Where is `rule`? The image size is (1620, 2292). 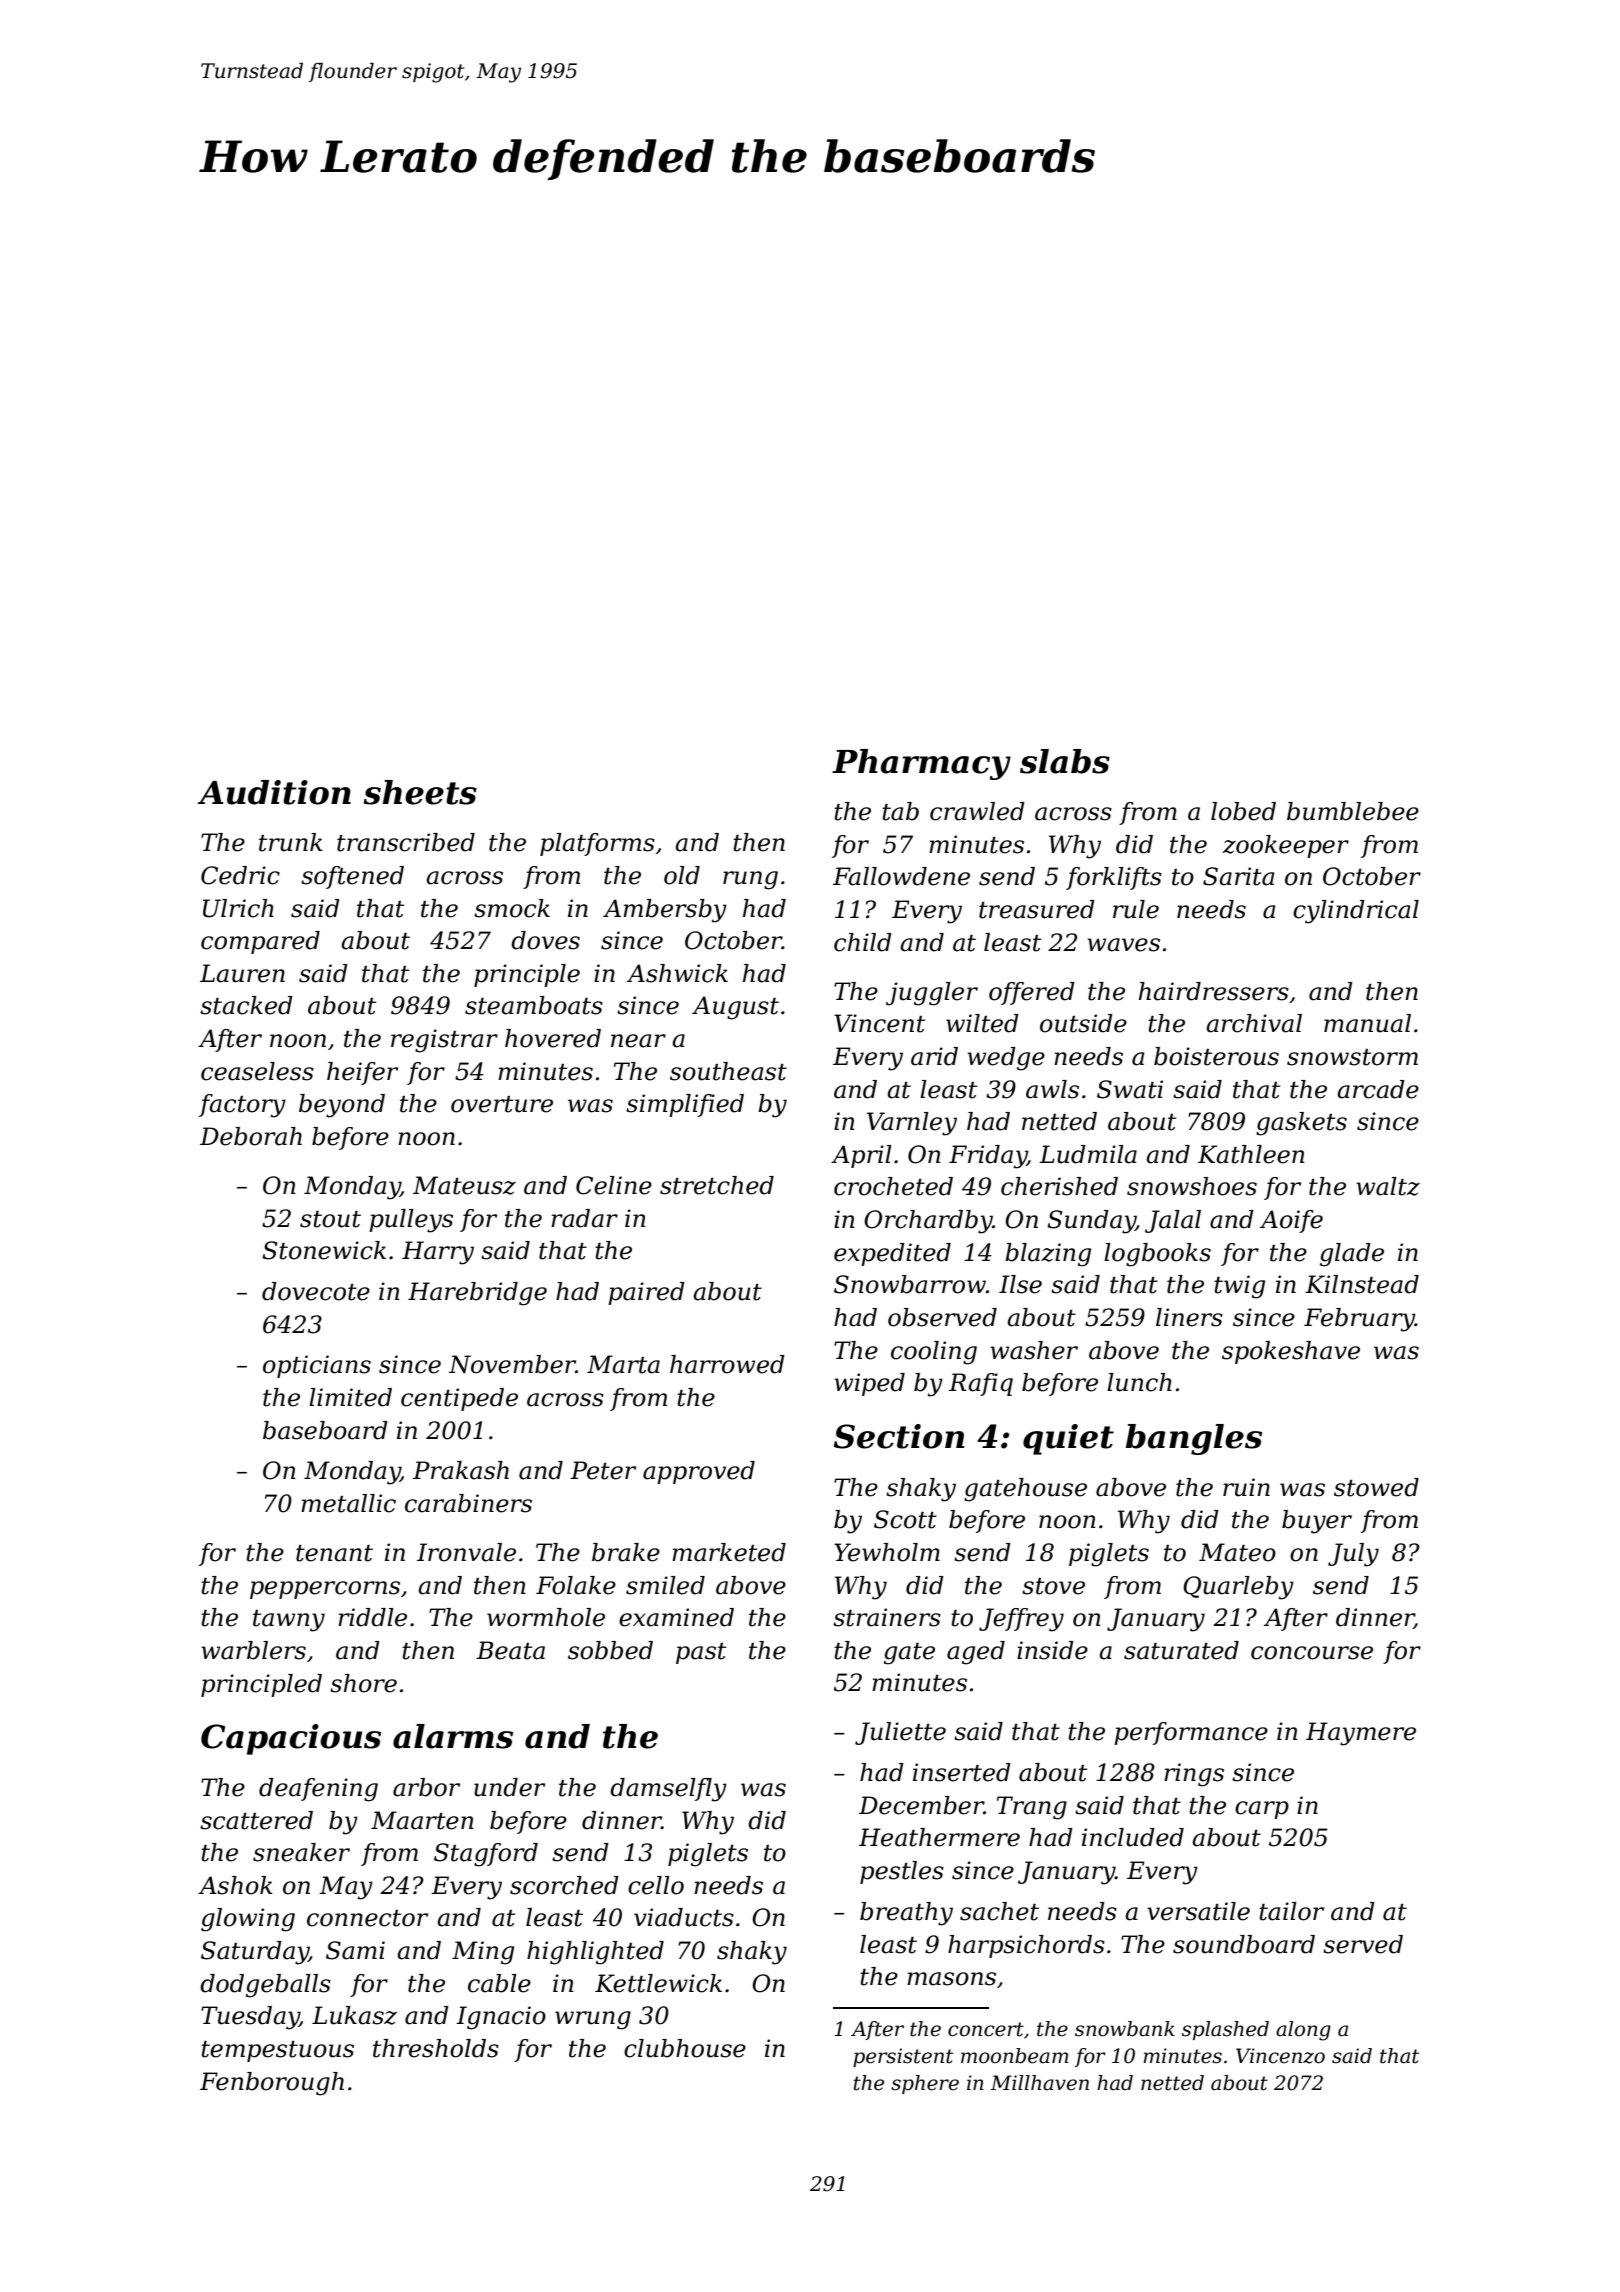 rule is located at coordinates (1136, 909).
